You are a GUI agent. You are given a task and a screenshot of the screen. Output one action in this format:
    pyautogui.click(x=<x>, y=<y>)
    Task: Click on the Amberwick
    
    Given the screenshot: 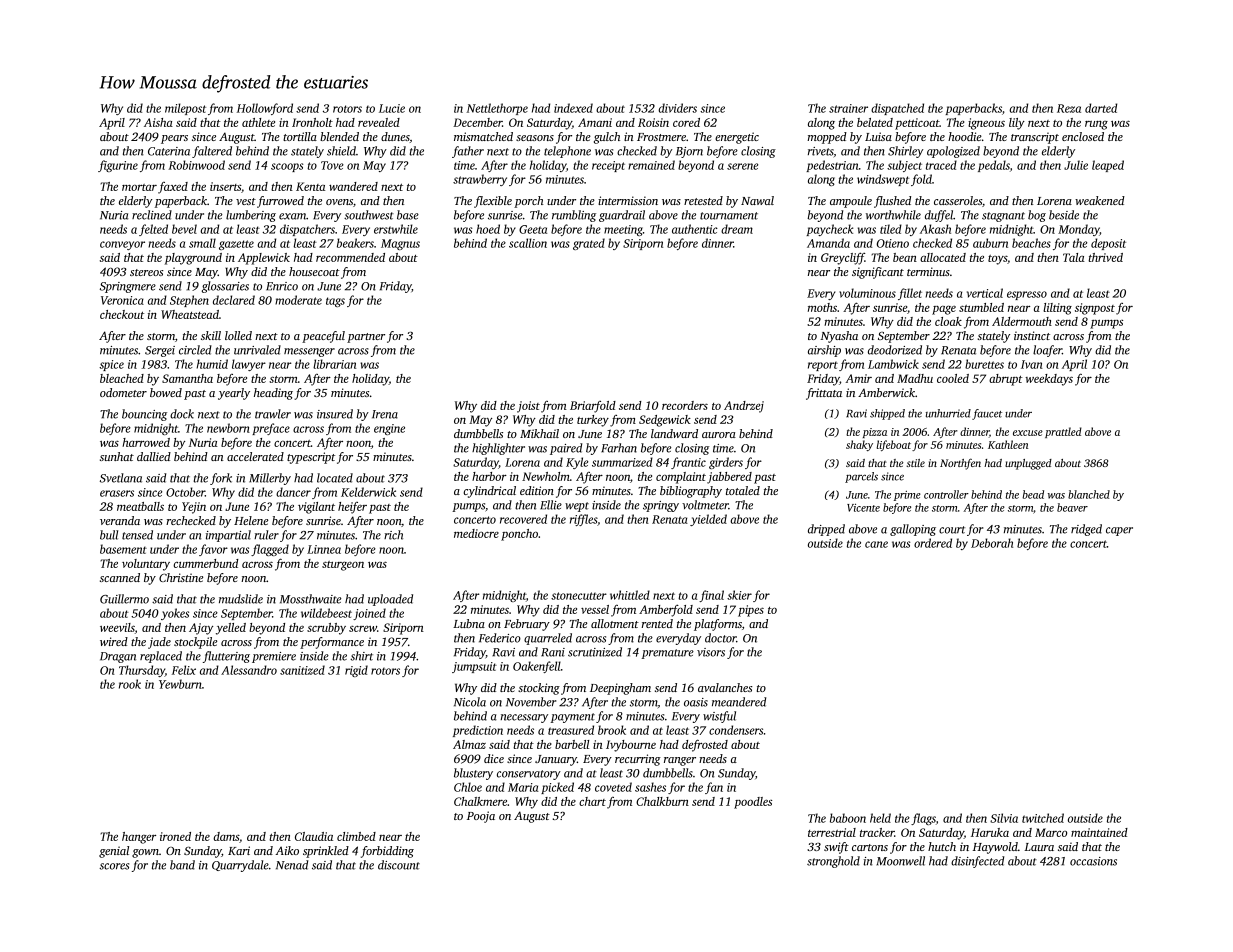 What is the action you would take?
    pyautogui.click(x=886, y=392)
